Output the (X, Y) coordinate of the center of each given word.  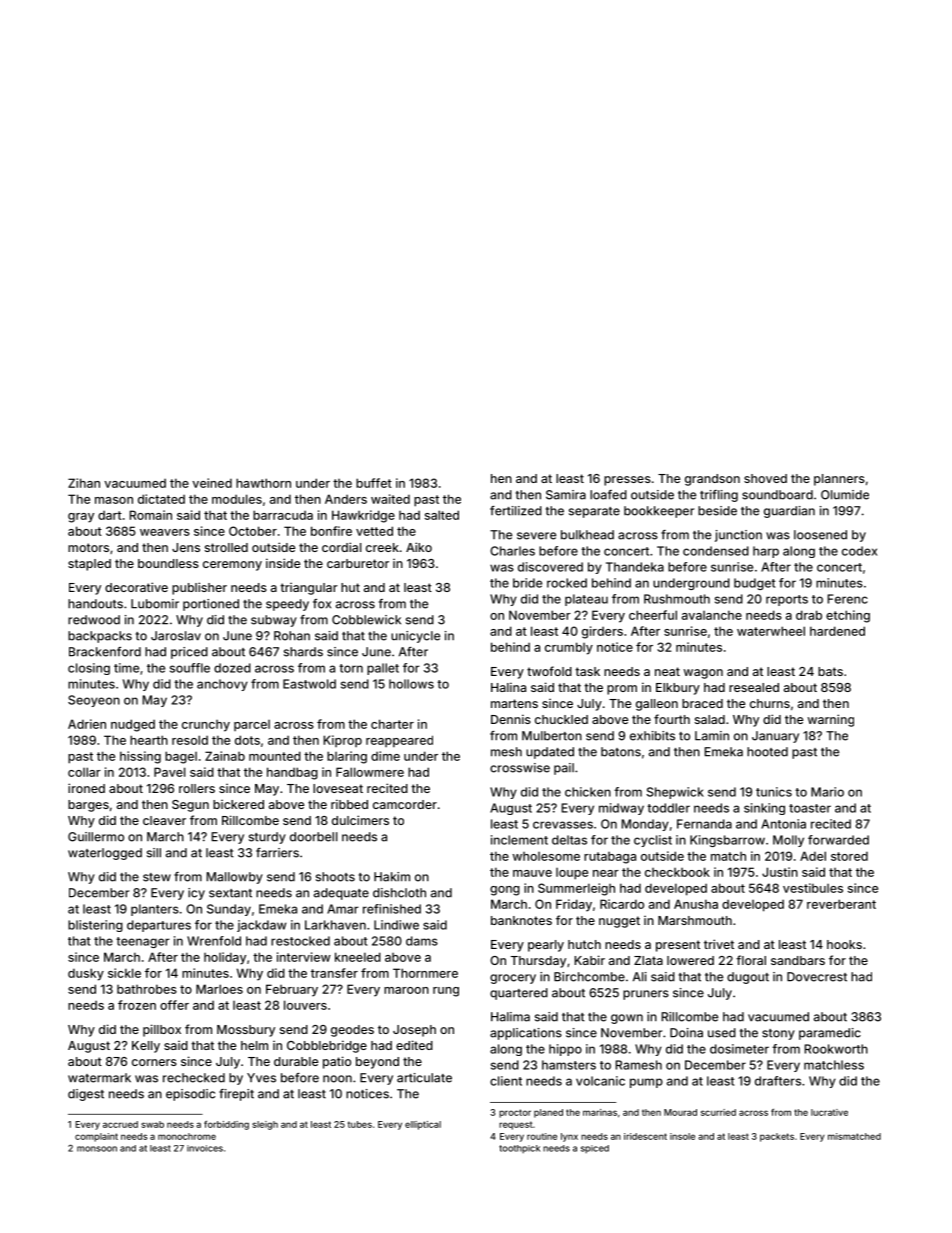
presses (627, 481)
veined (212, 483)
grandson (712, 480)
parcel (252, 725)
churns (770, 703)
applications (526, 1034)
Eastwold (309, 684)
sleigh (265, 1125)
